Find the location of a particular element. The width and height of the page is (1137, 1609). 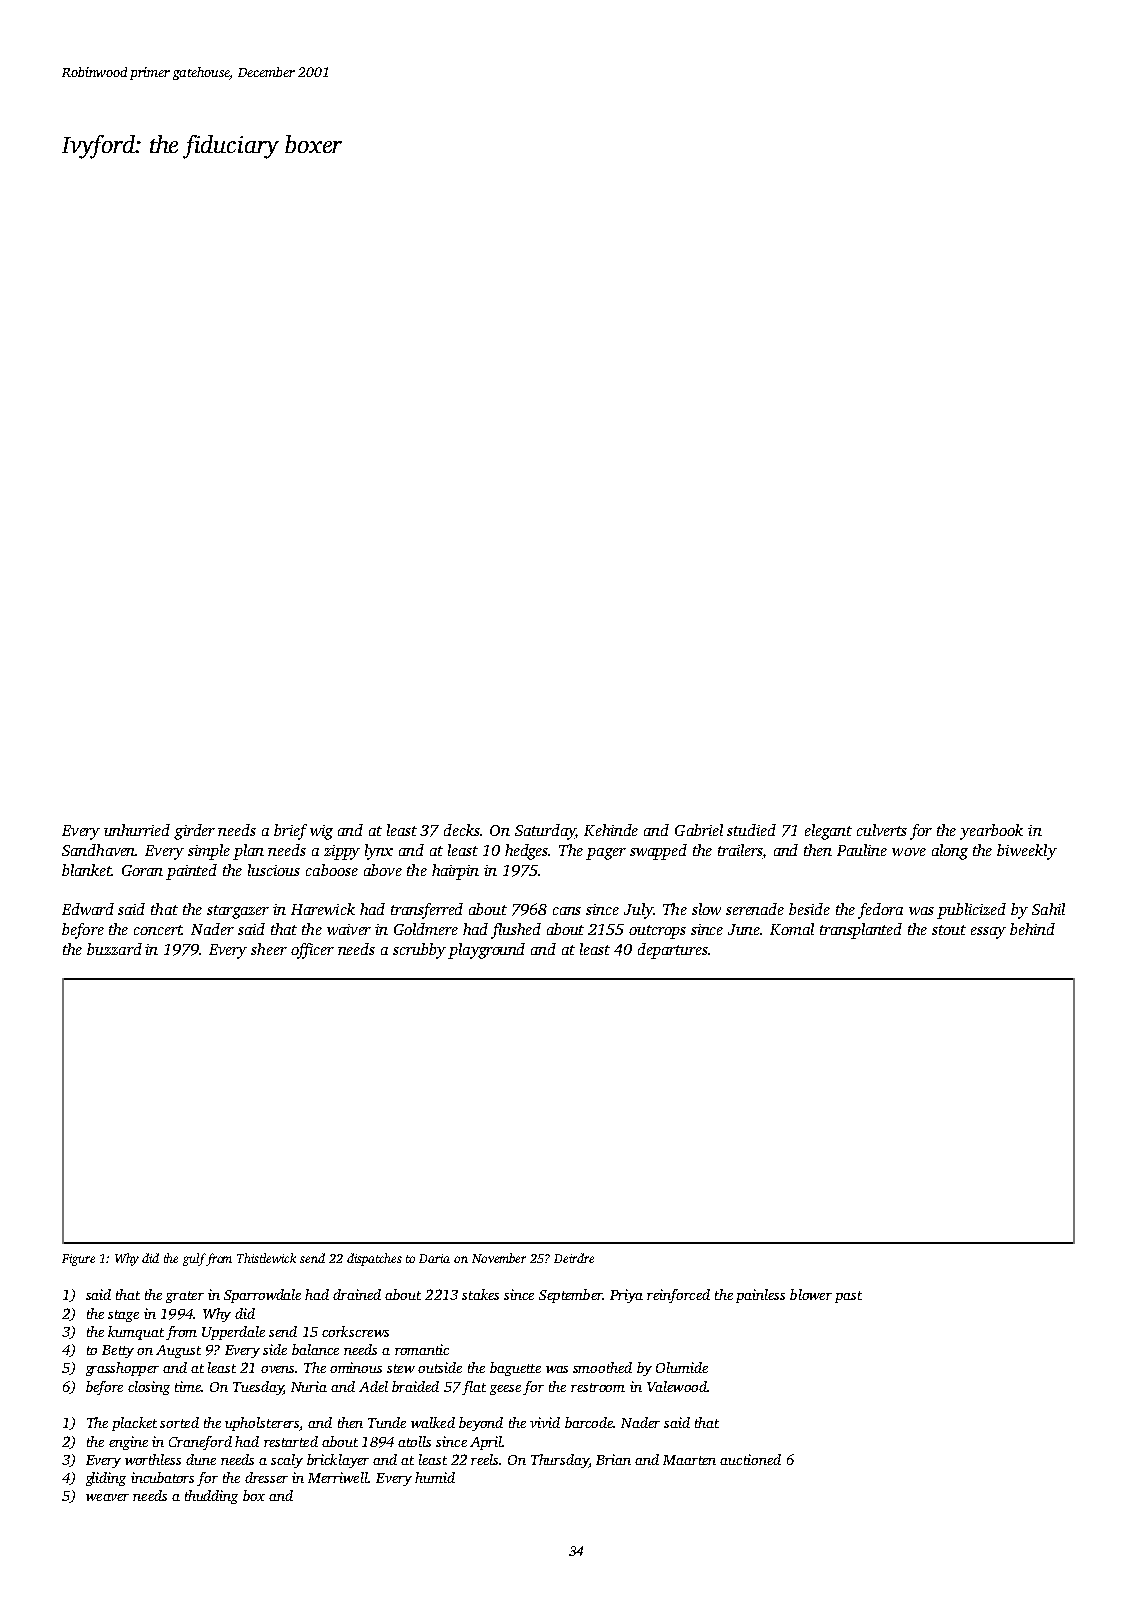

Figure is located at coordinates (78, 1260).
